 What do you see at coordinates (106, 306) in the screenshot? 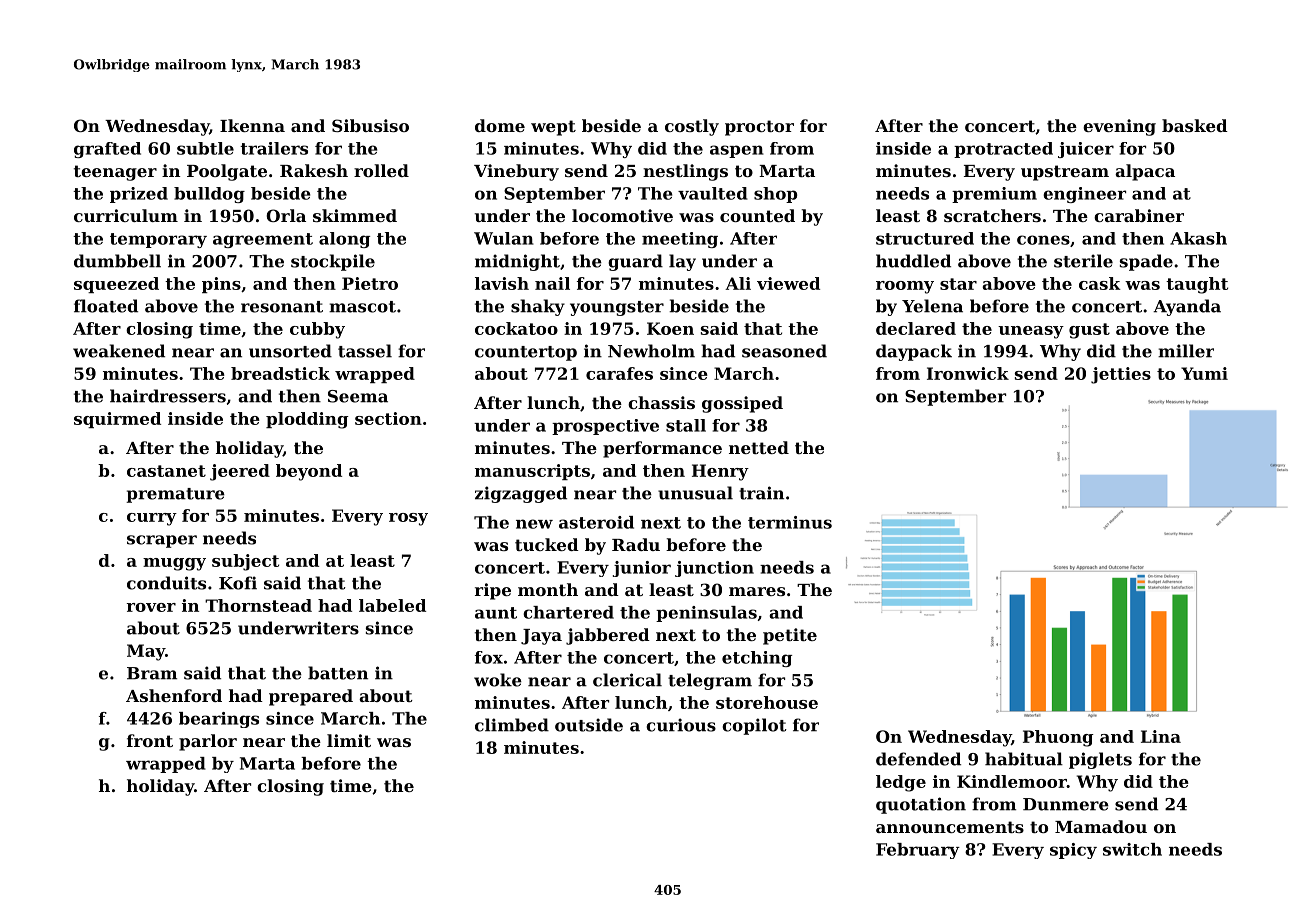
I see `floated` at bounding box center [106, 306].
